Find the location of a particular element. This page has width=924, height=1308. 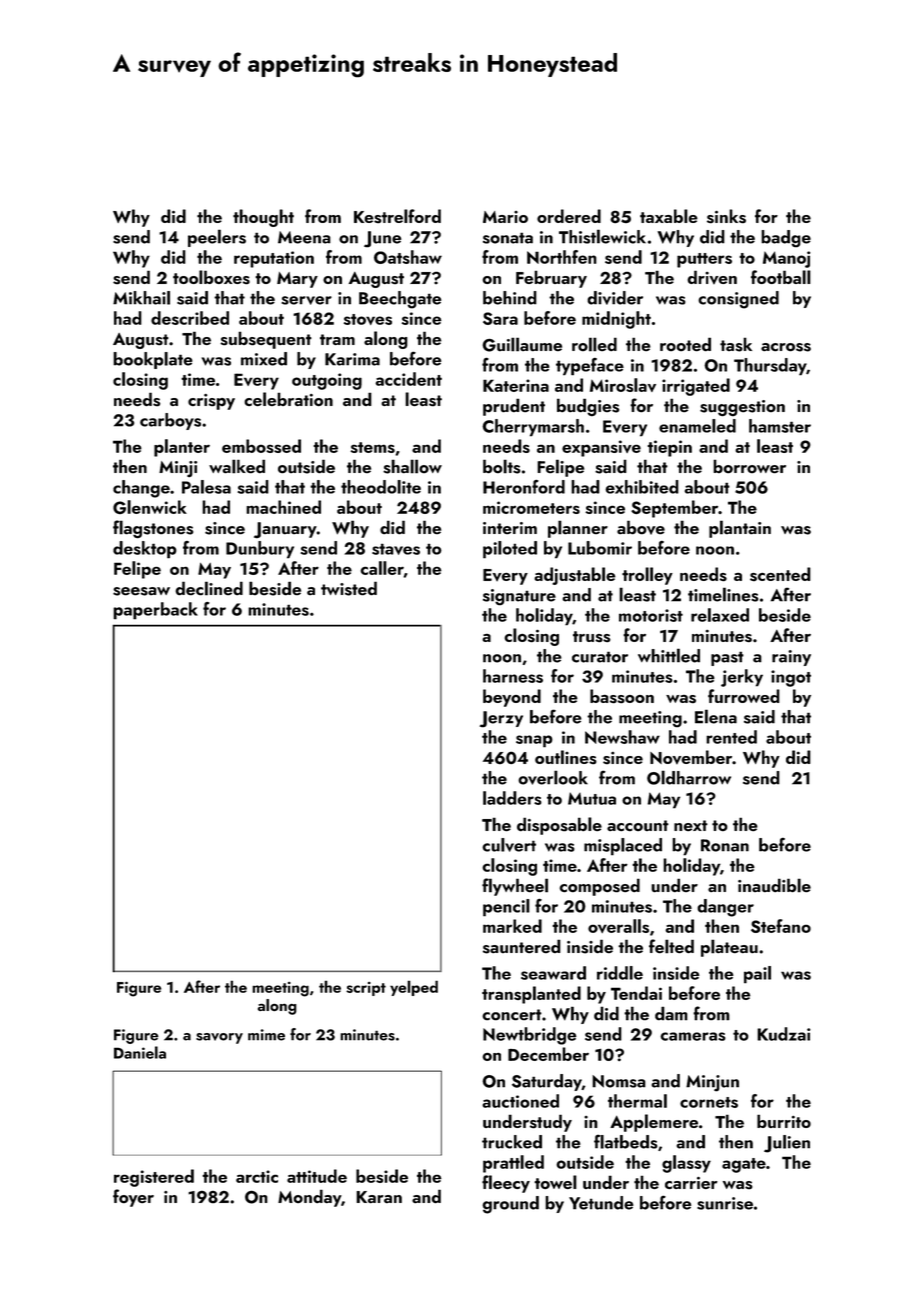

sinks is located at coordinates (726, 216).
